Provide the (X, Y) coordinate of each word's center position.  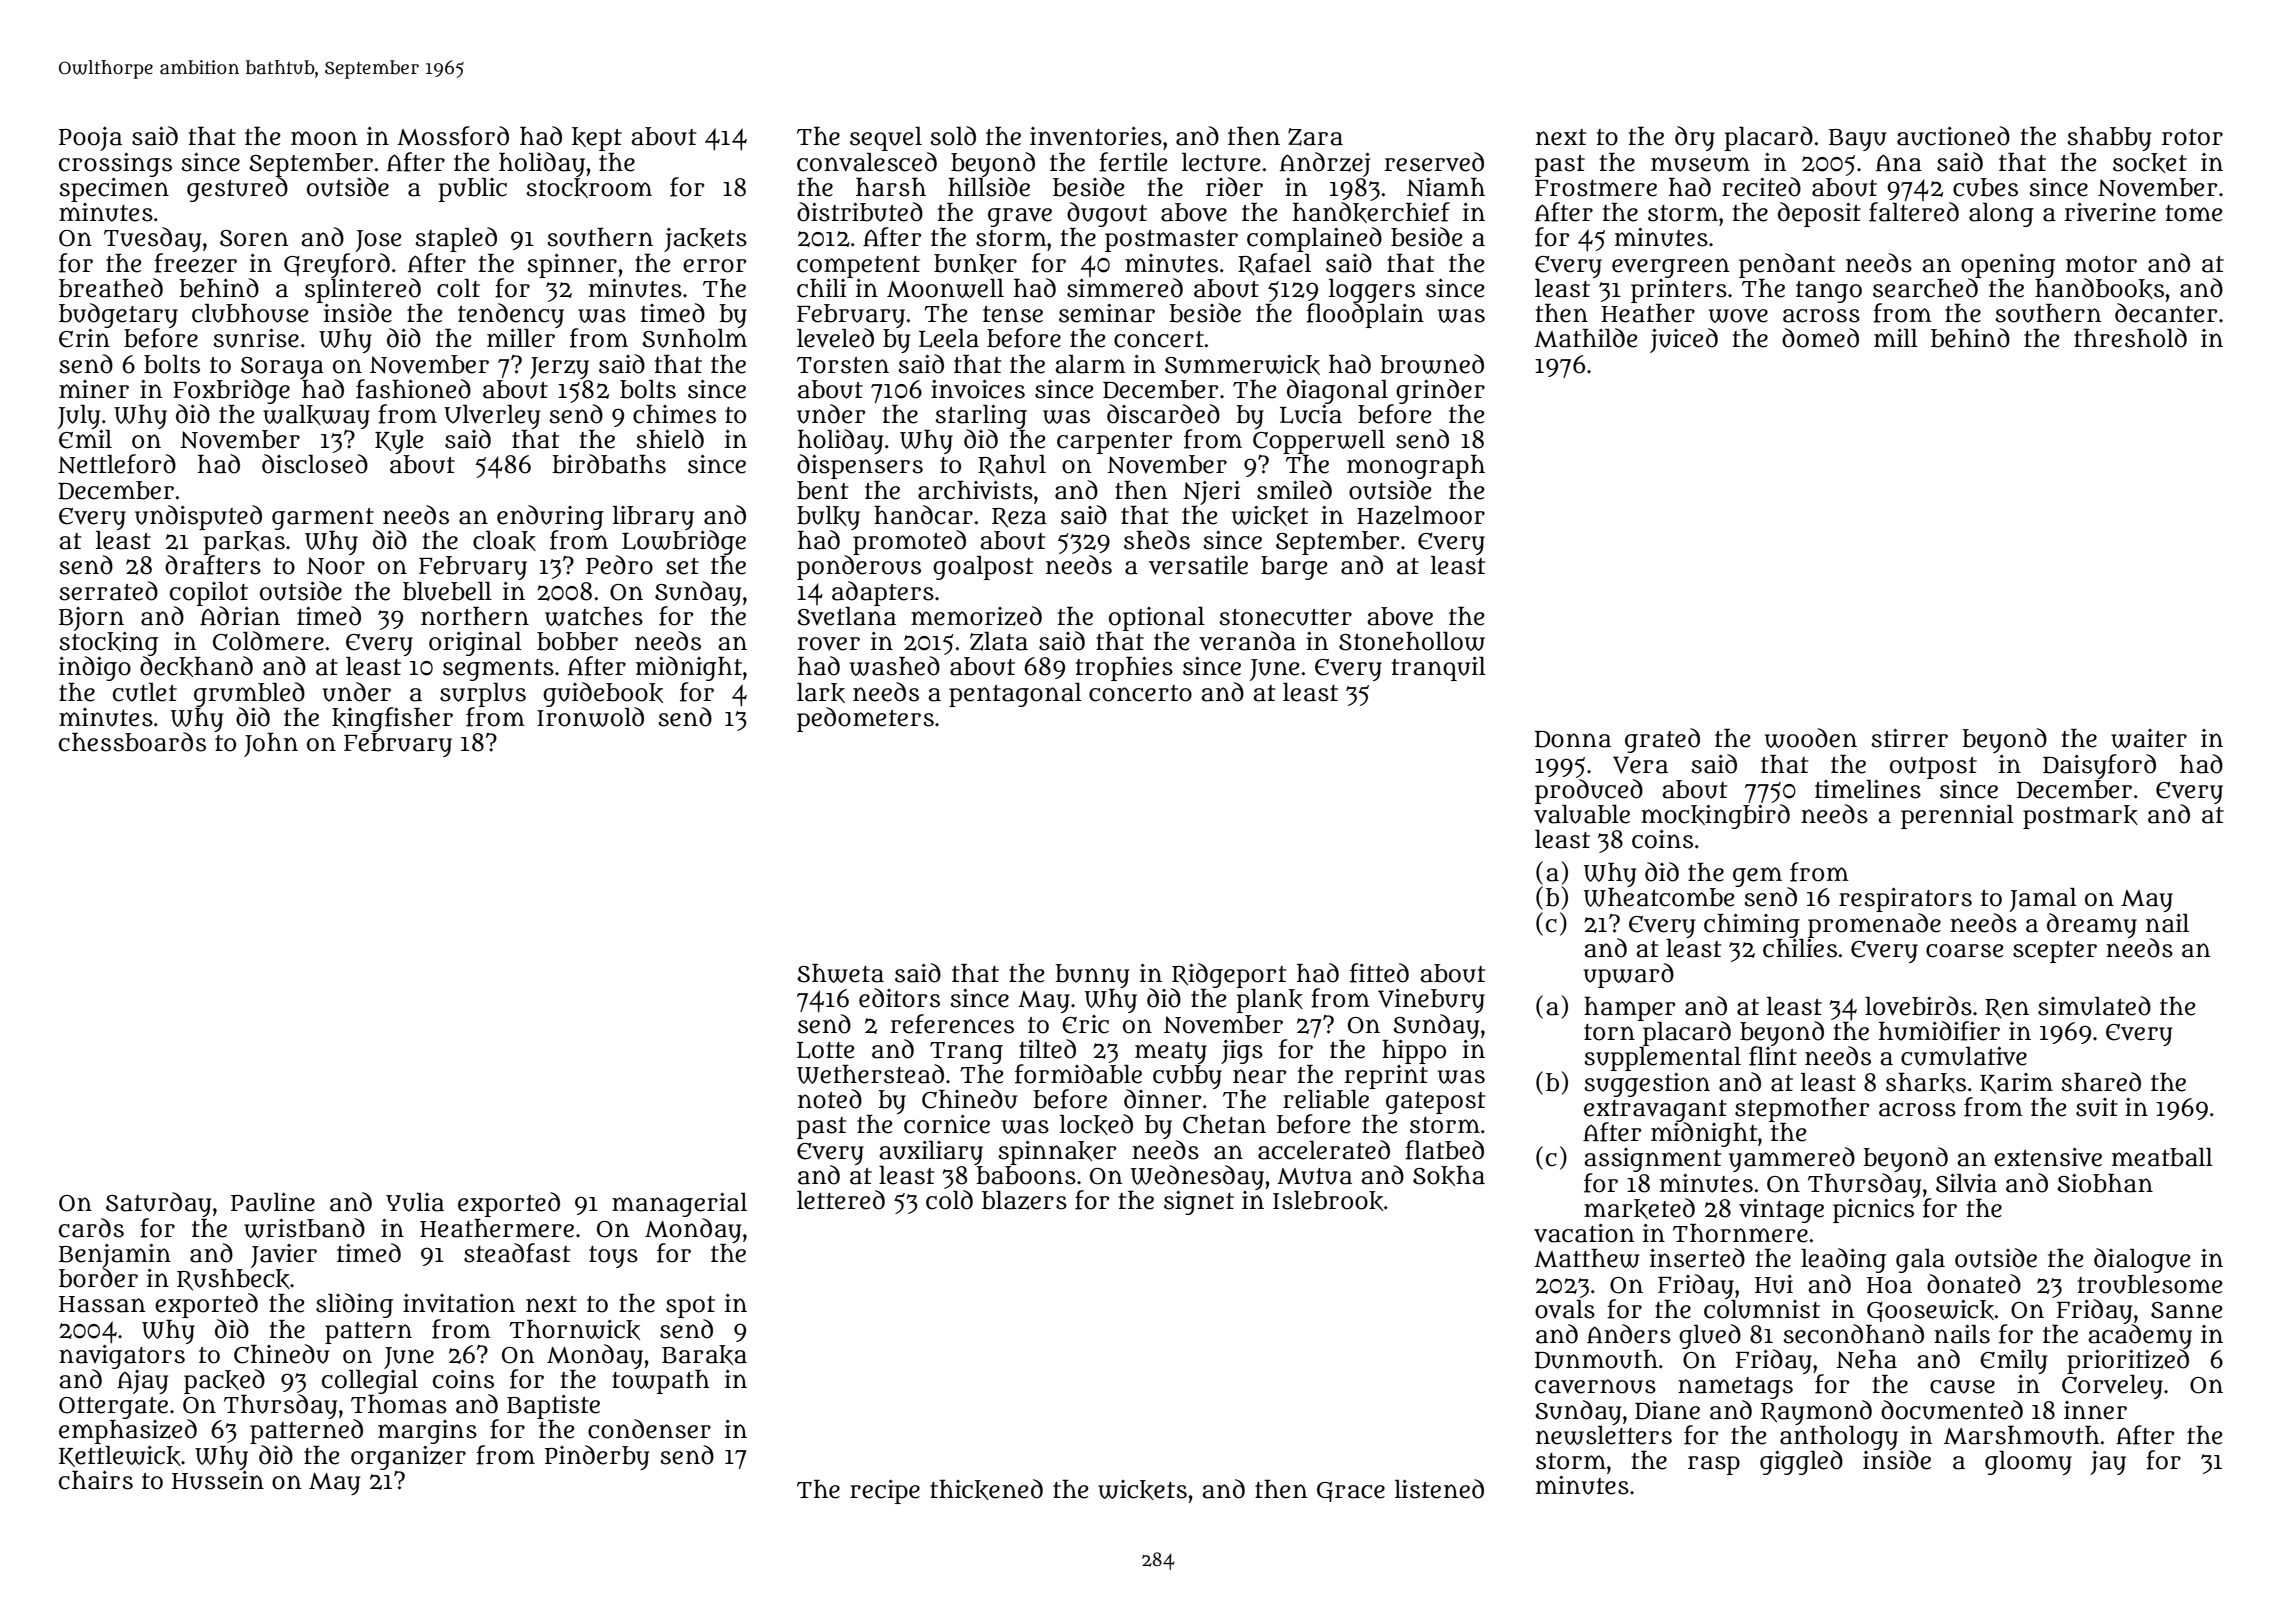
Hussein (218, 1480)
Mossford (453, 136)
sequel (886, 139)
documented (1952, 1410)
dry (1695, 138)
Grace (1351, 1492)
